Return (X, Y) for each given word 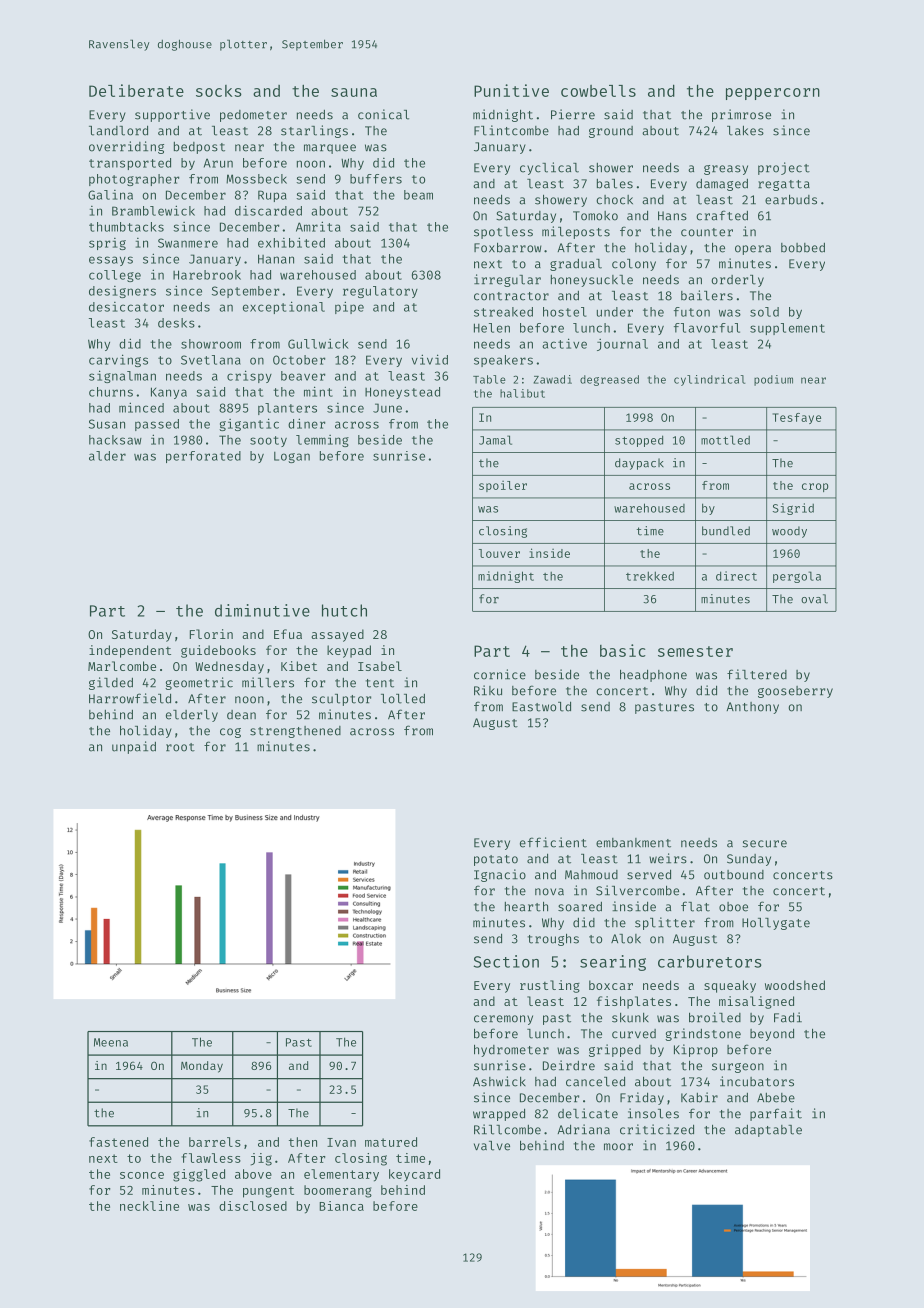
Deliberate (136, 90)
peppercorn (773, 94)
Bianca (341, 1206)
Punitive (511, 90)
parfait (776, 1114)
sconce (142, 1175)
